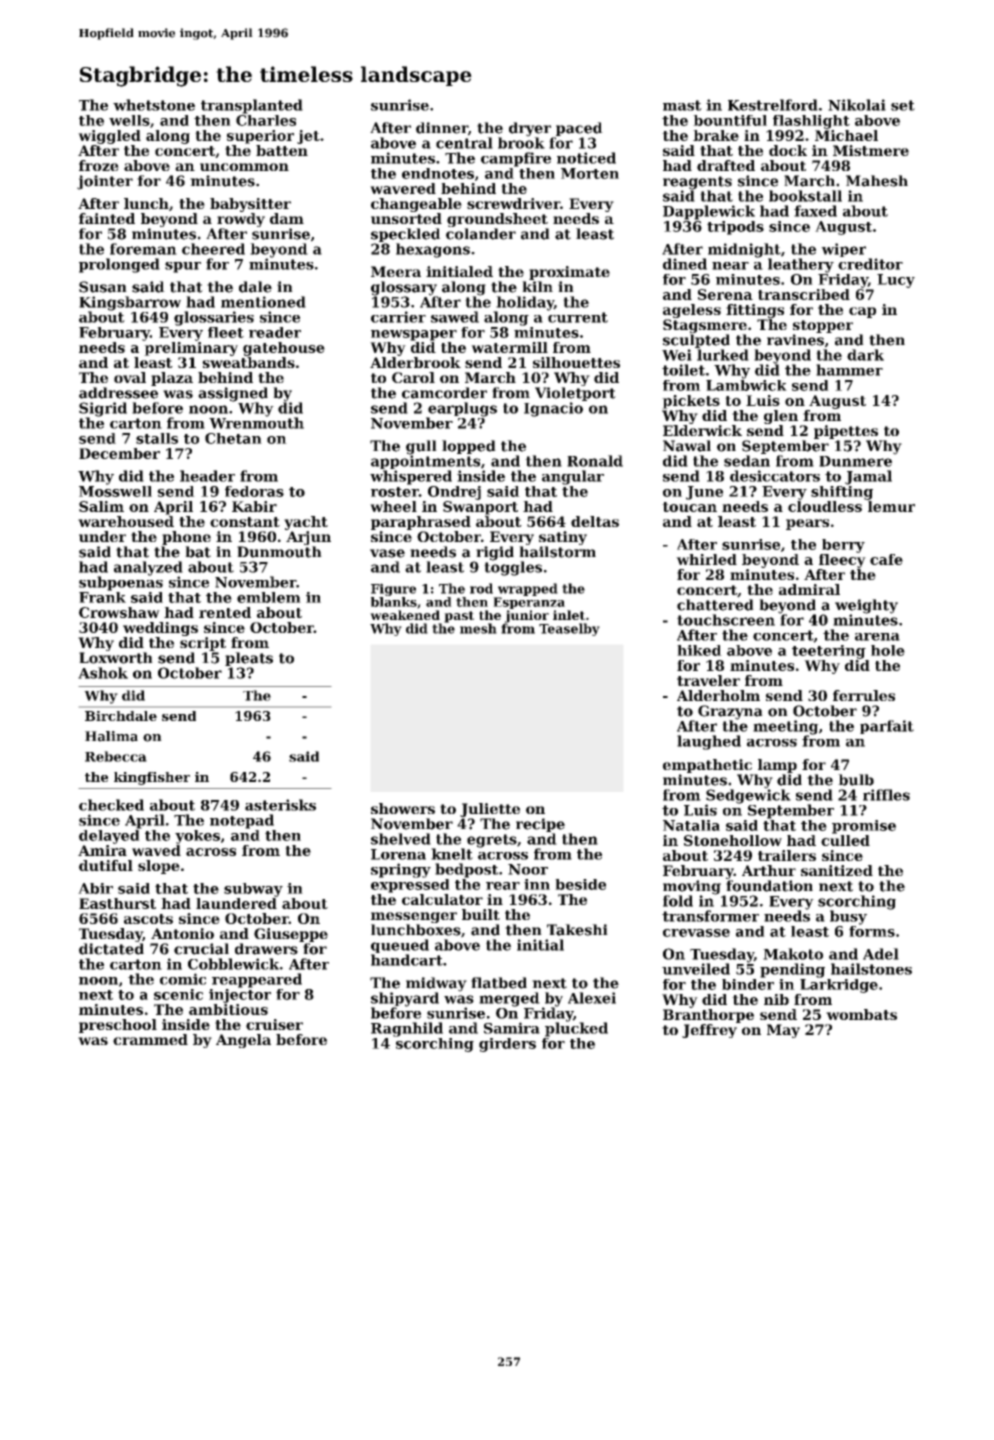  I want to click on promise, so click(864, 827).
